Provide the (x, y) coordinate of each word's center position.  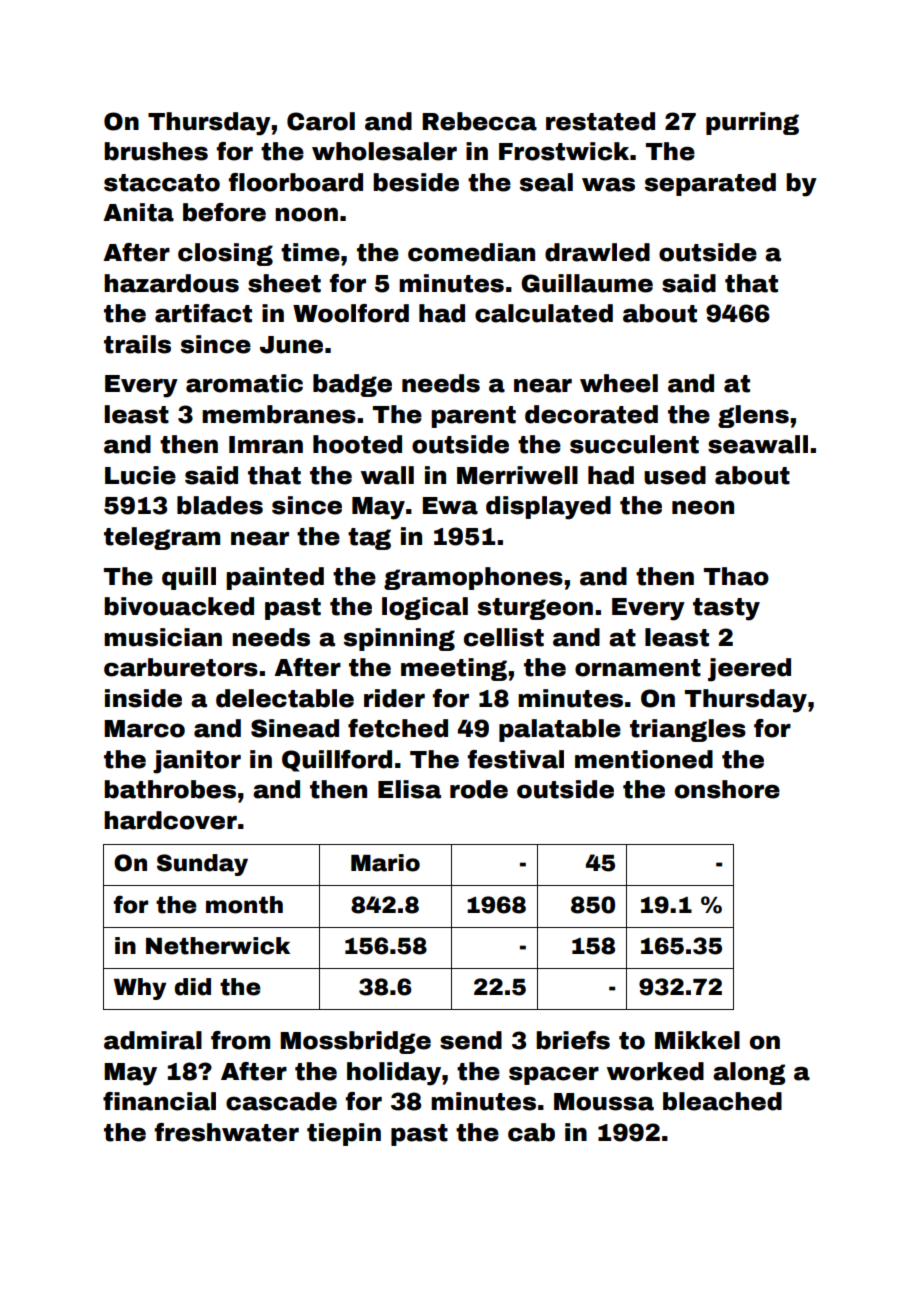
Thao (736, 576)
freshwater (227, 1132)
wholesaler (384, 151)
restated (600, 121)
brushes (156, 151)
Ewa (450, 506)
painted (275, 578)
